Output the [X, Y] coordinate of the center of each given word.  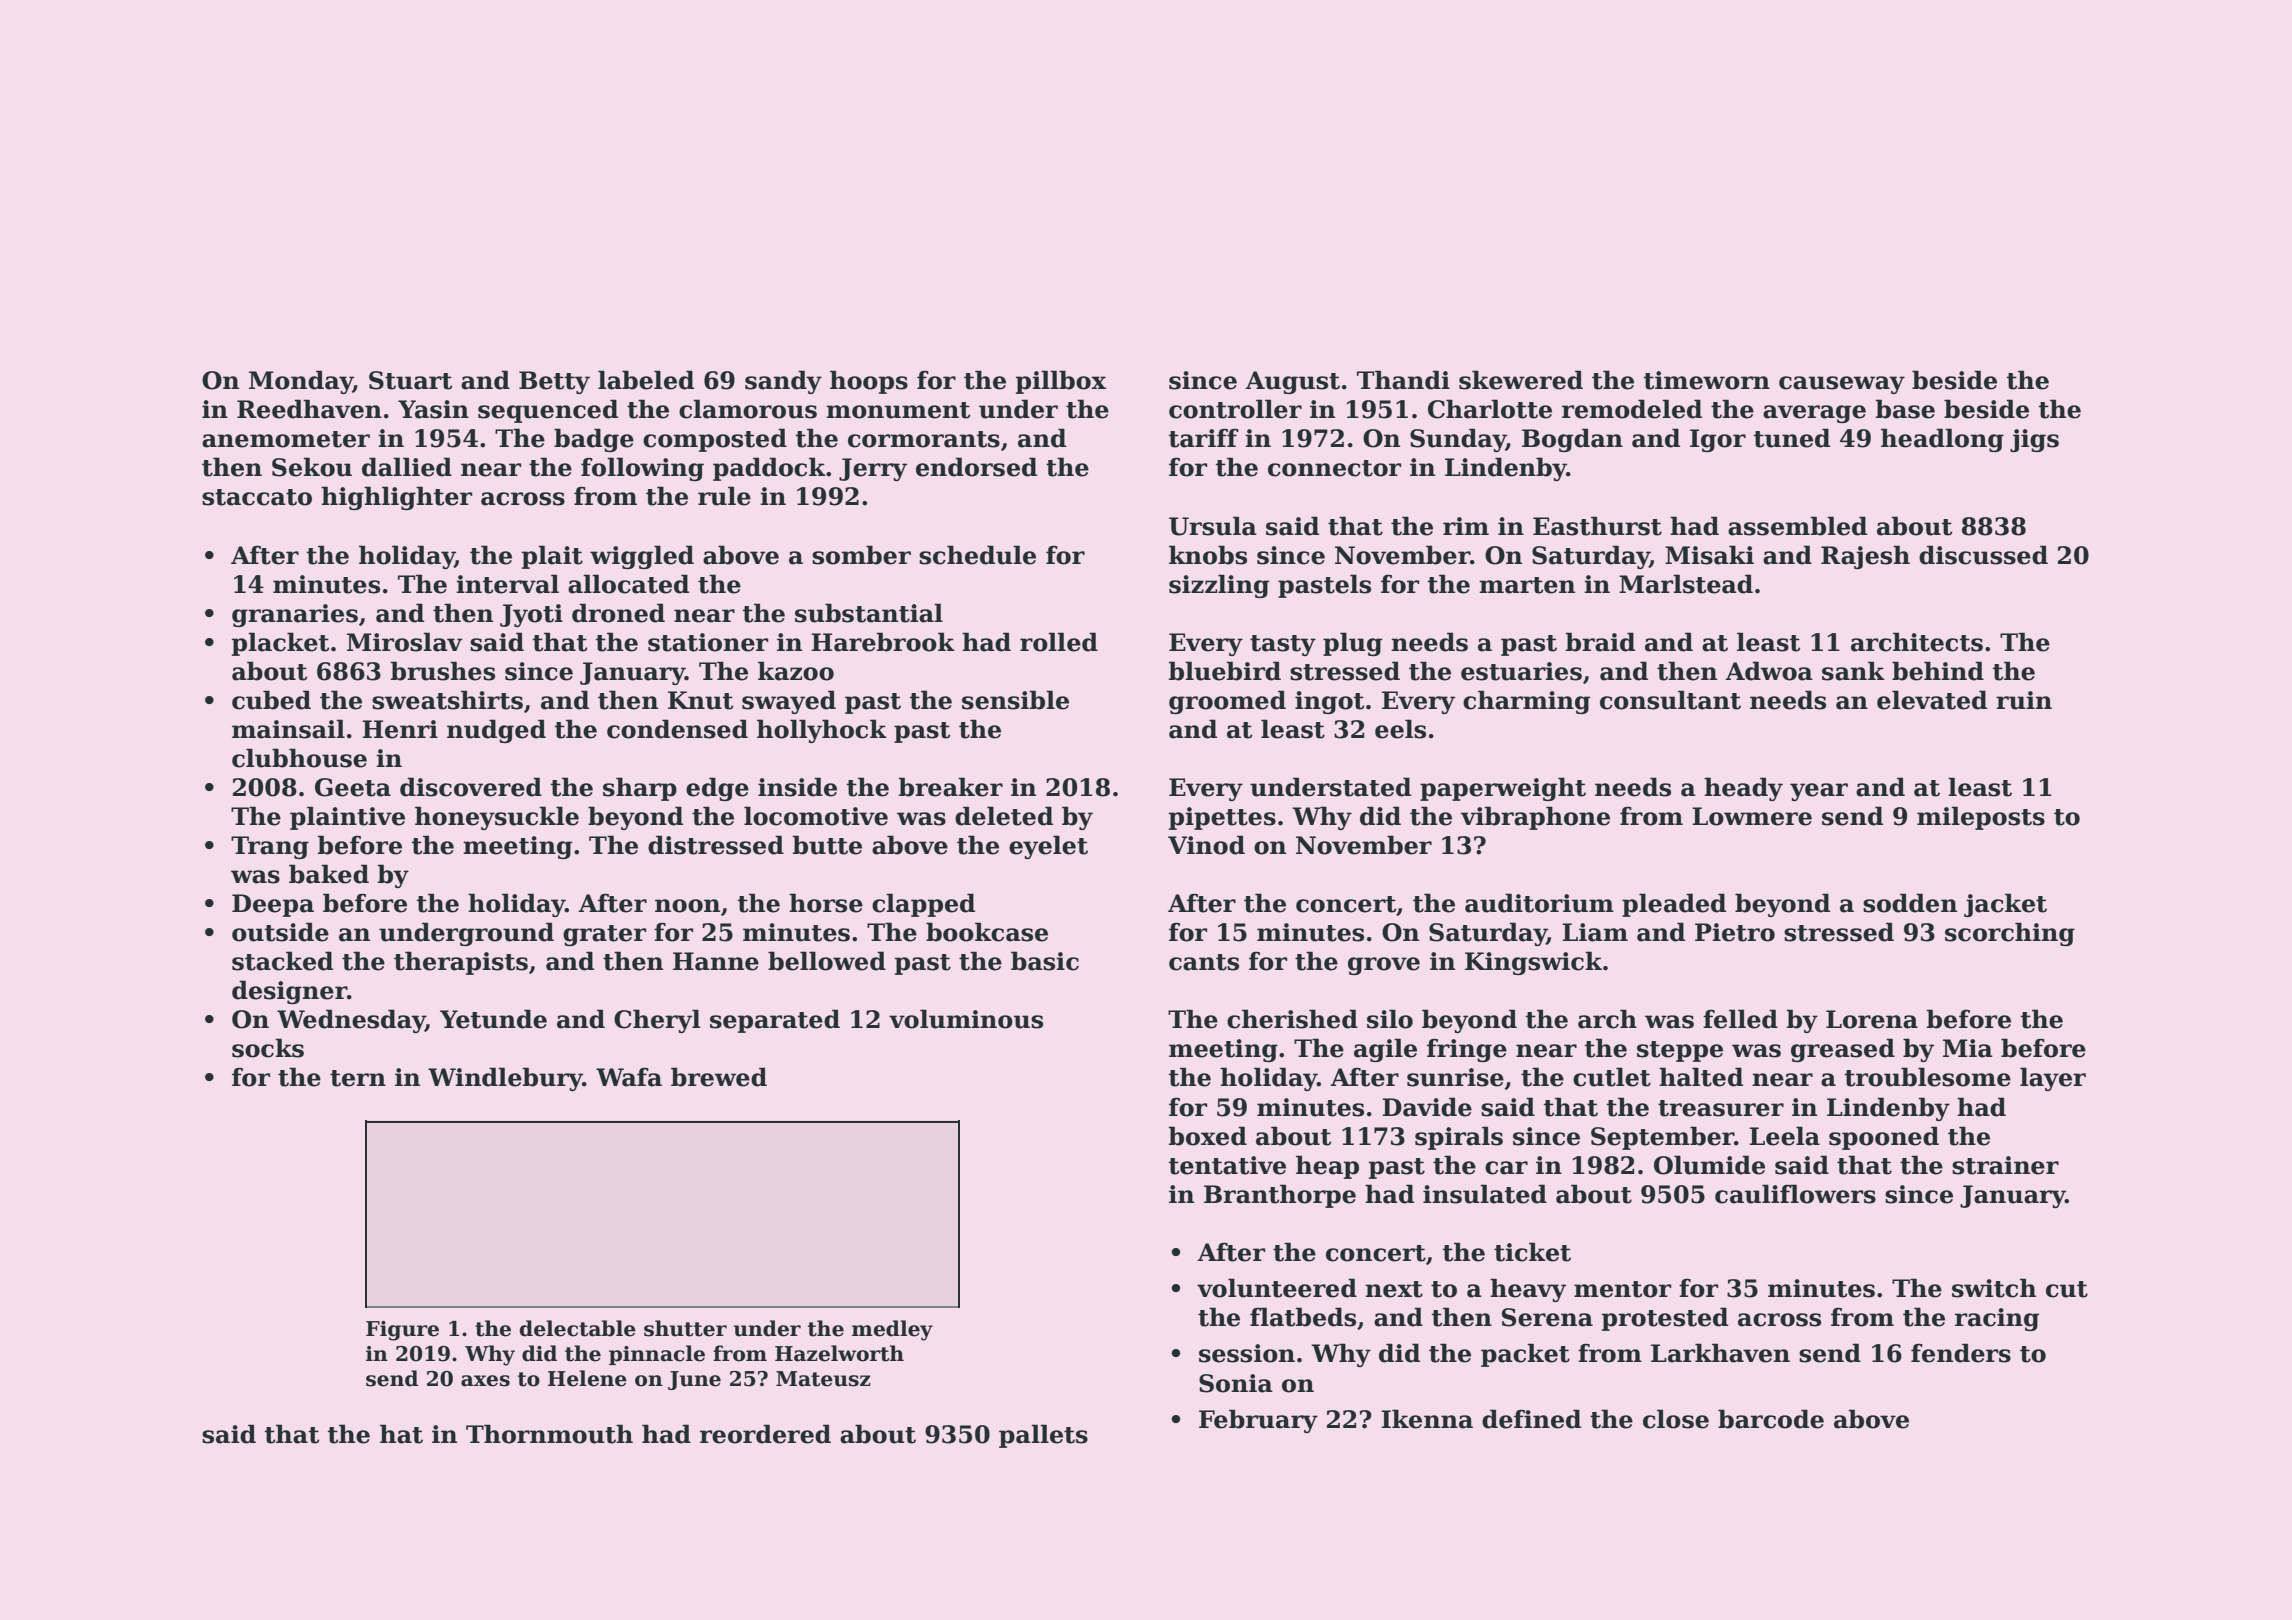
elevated [1932, 700]
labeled [646, 380]
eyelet [1048, 847]
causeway [1842, 385]
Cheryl [657, 1021]
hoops [869, 382]
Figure [402, 1331]
